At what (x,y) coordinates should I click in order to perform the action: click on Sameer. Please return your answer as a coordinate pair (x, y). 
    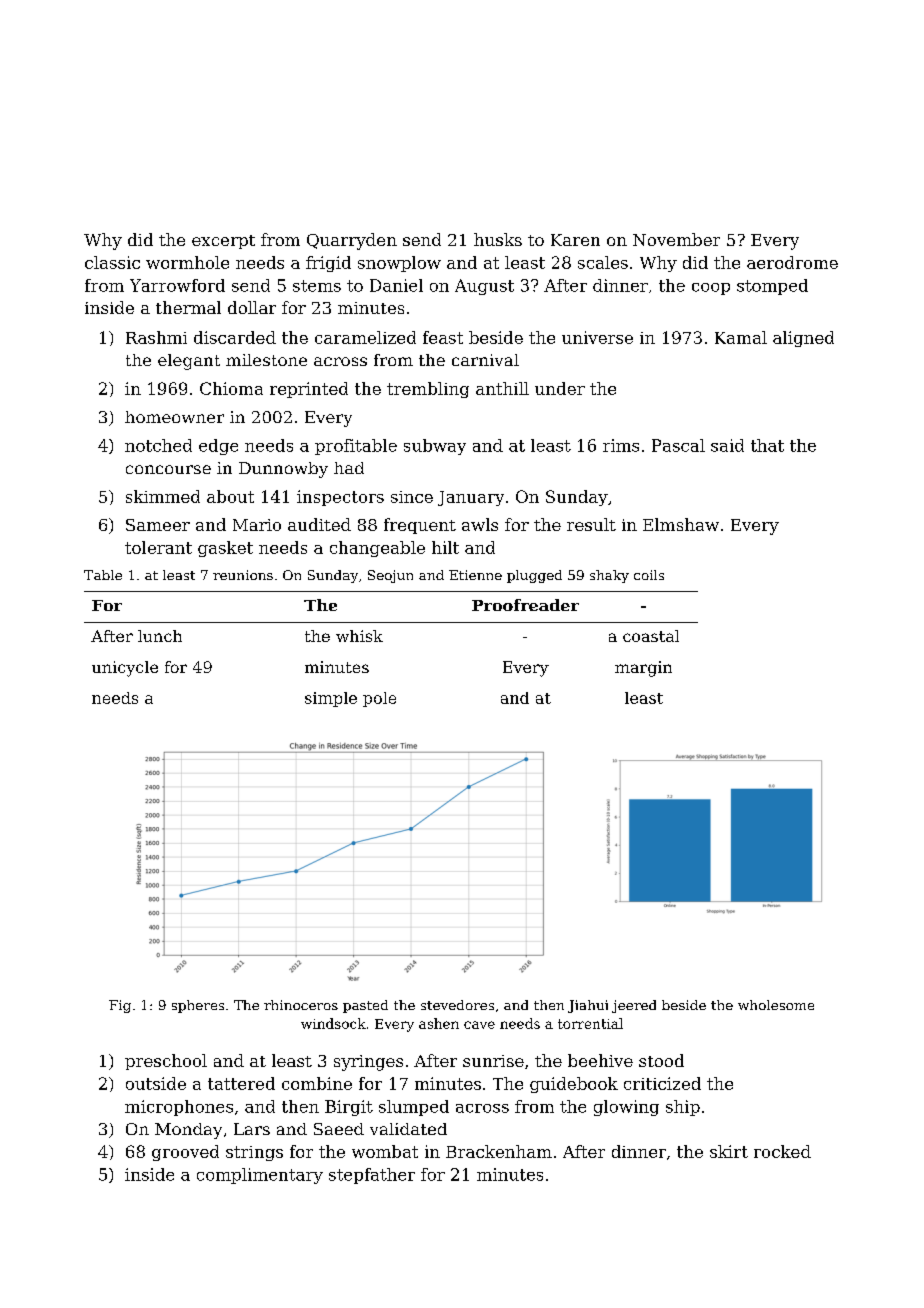
    Looking at the image, I should click on (158, 525).
